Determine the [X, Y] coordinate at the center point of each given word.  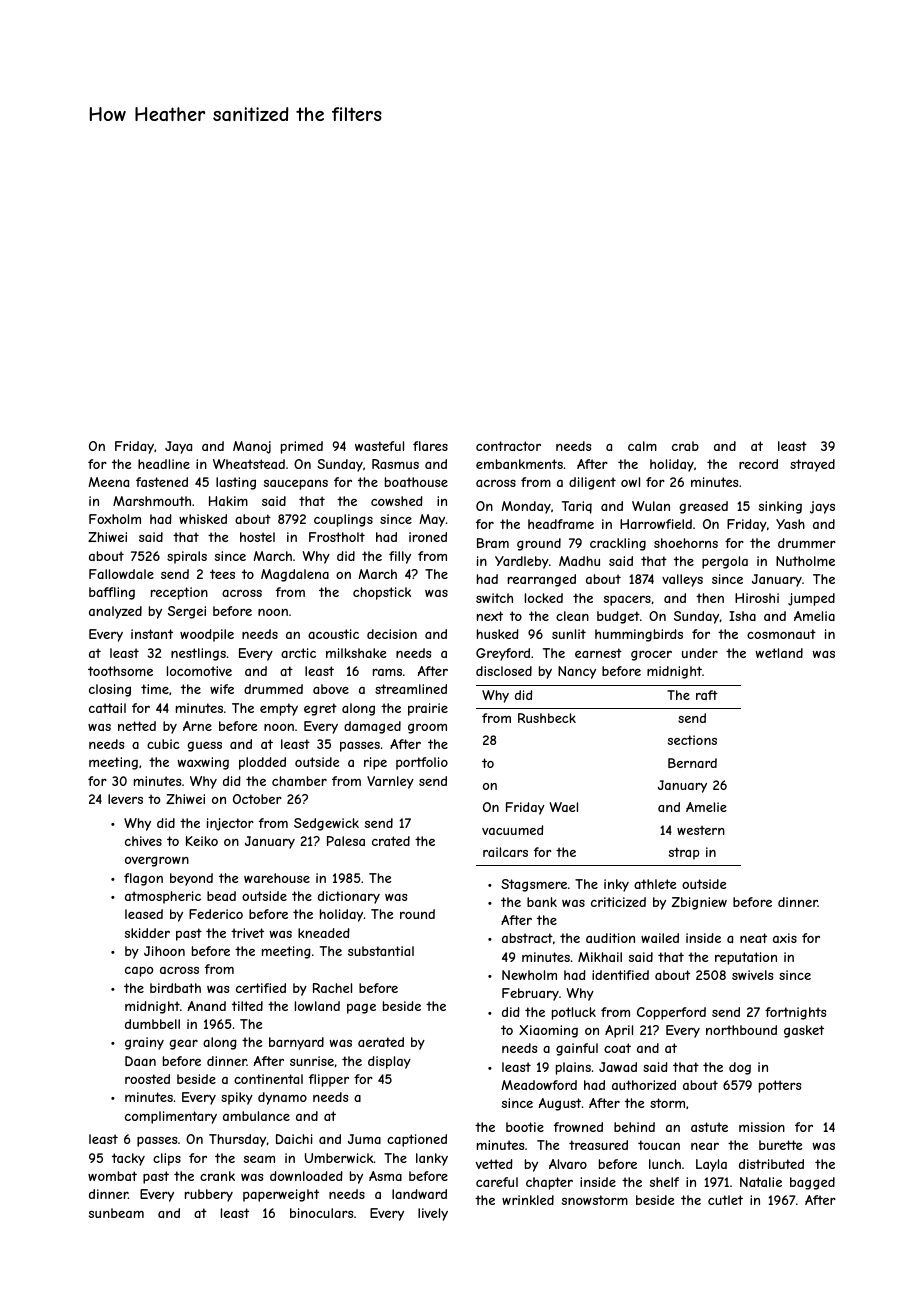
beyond [191, 879]
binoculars [322, 1213]
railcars [505, 852]
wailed [660, 938]
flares [430, 446]
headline [164, 464]
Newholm [529, 975]
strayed [812, 465]
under [700, 653]
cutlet [725, 1200]
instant [152, 634]
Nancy [577, 672]
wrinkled [528, 1200]
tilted [247, 1006]
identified [620, 975]
